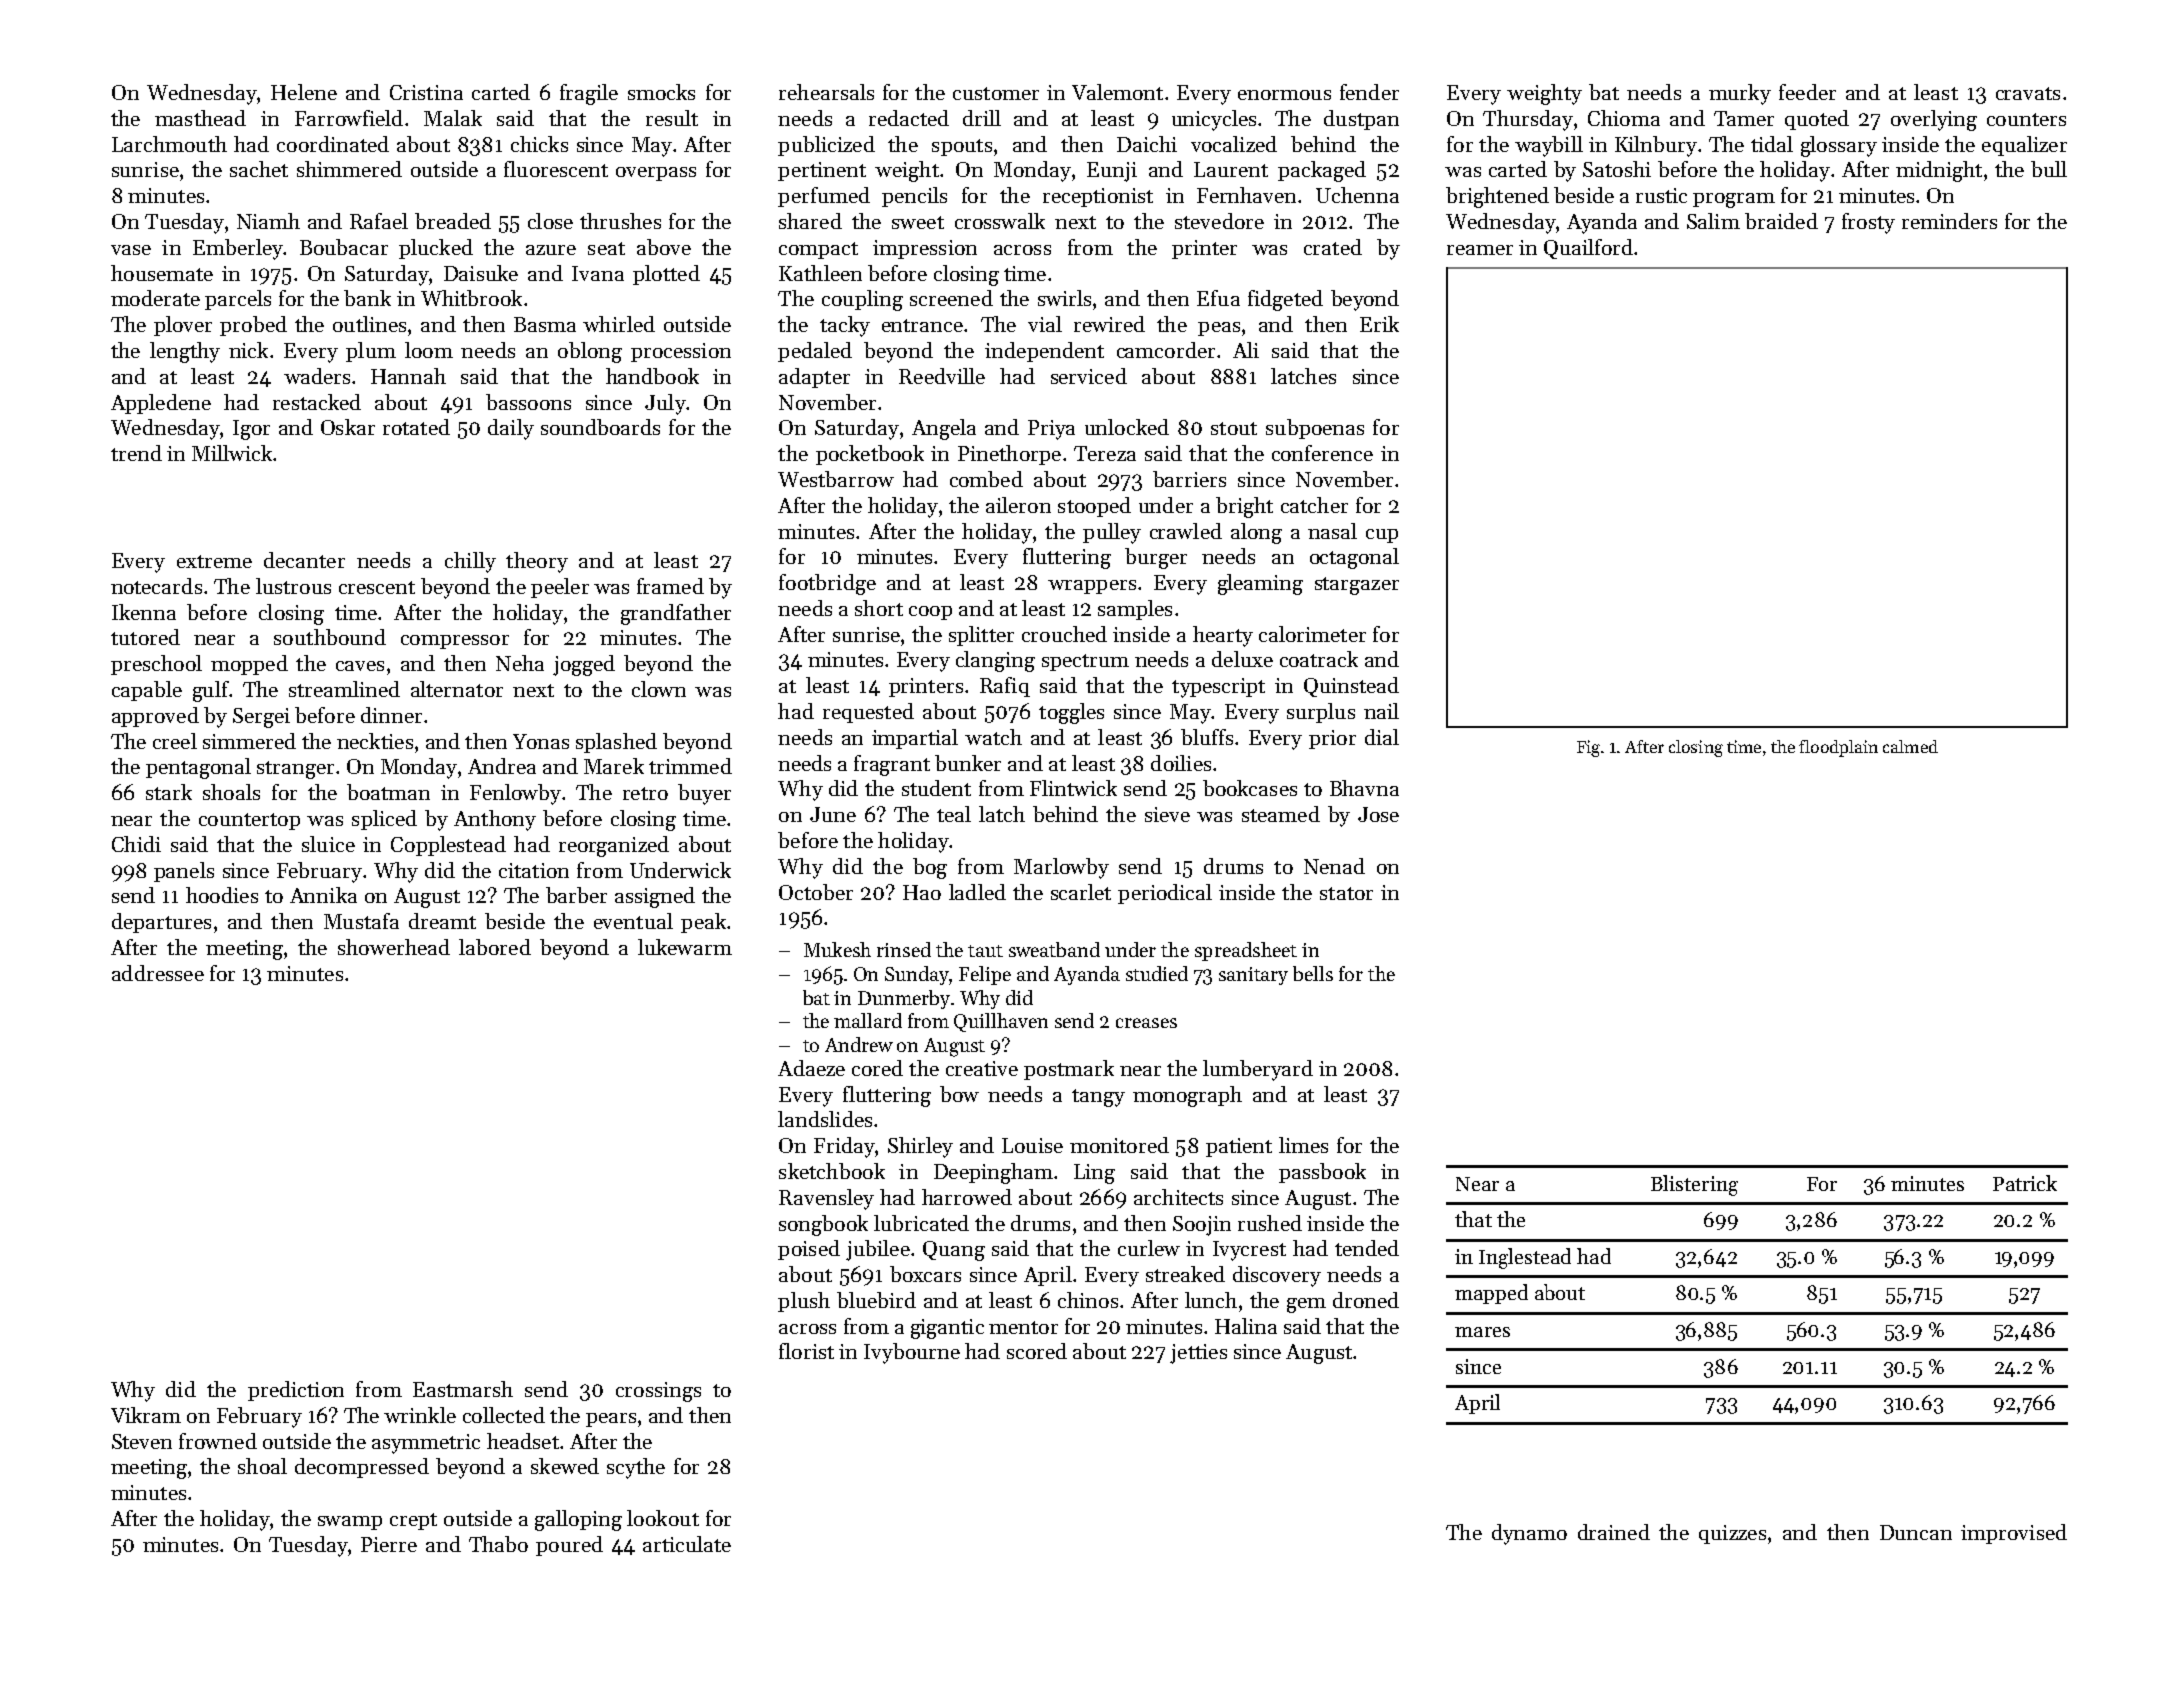 The height and width of the screenshot is (1683, 2178). What do you see at coordinates (453, 118) in the screenshot?
I see `Malak` at bounding box center [453, 118].
